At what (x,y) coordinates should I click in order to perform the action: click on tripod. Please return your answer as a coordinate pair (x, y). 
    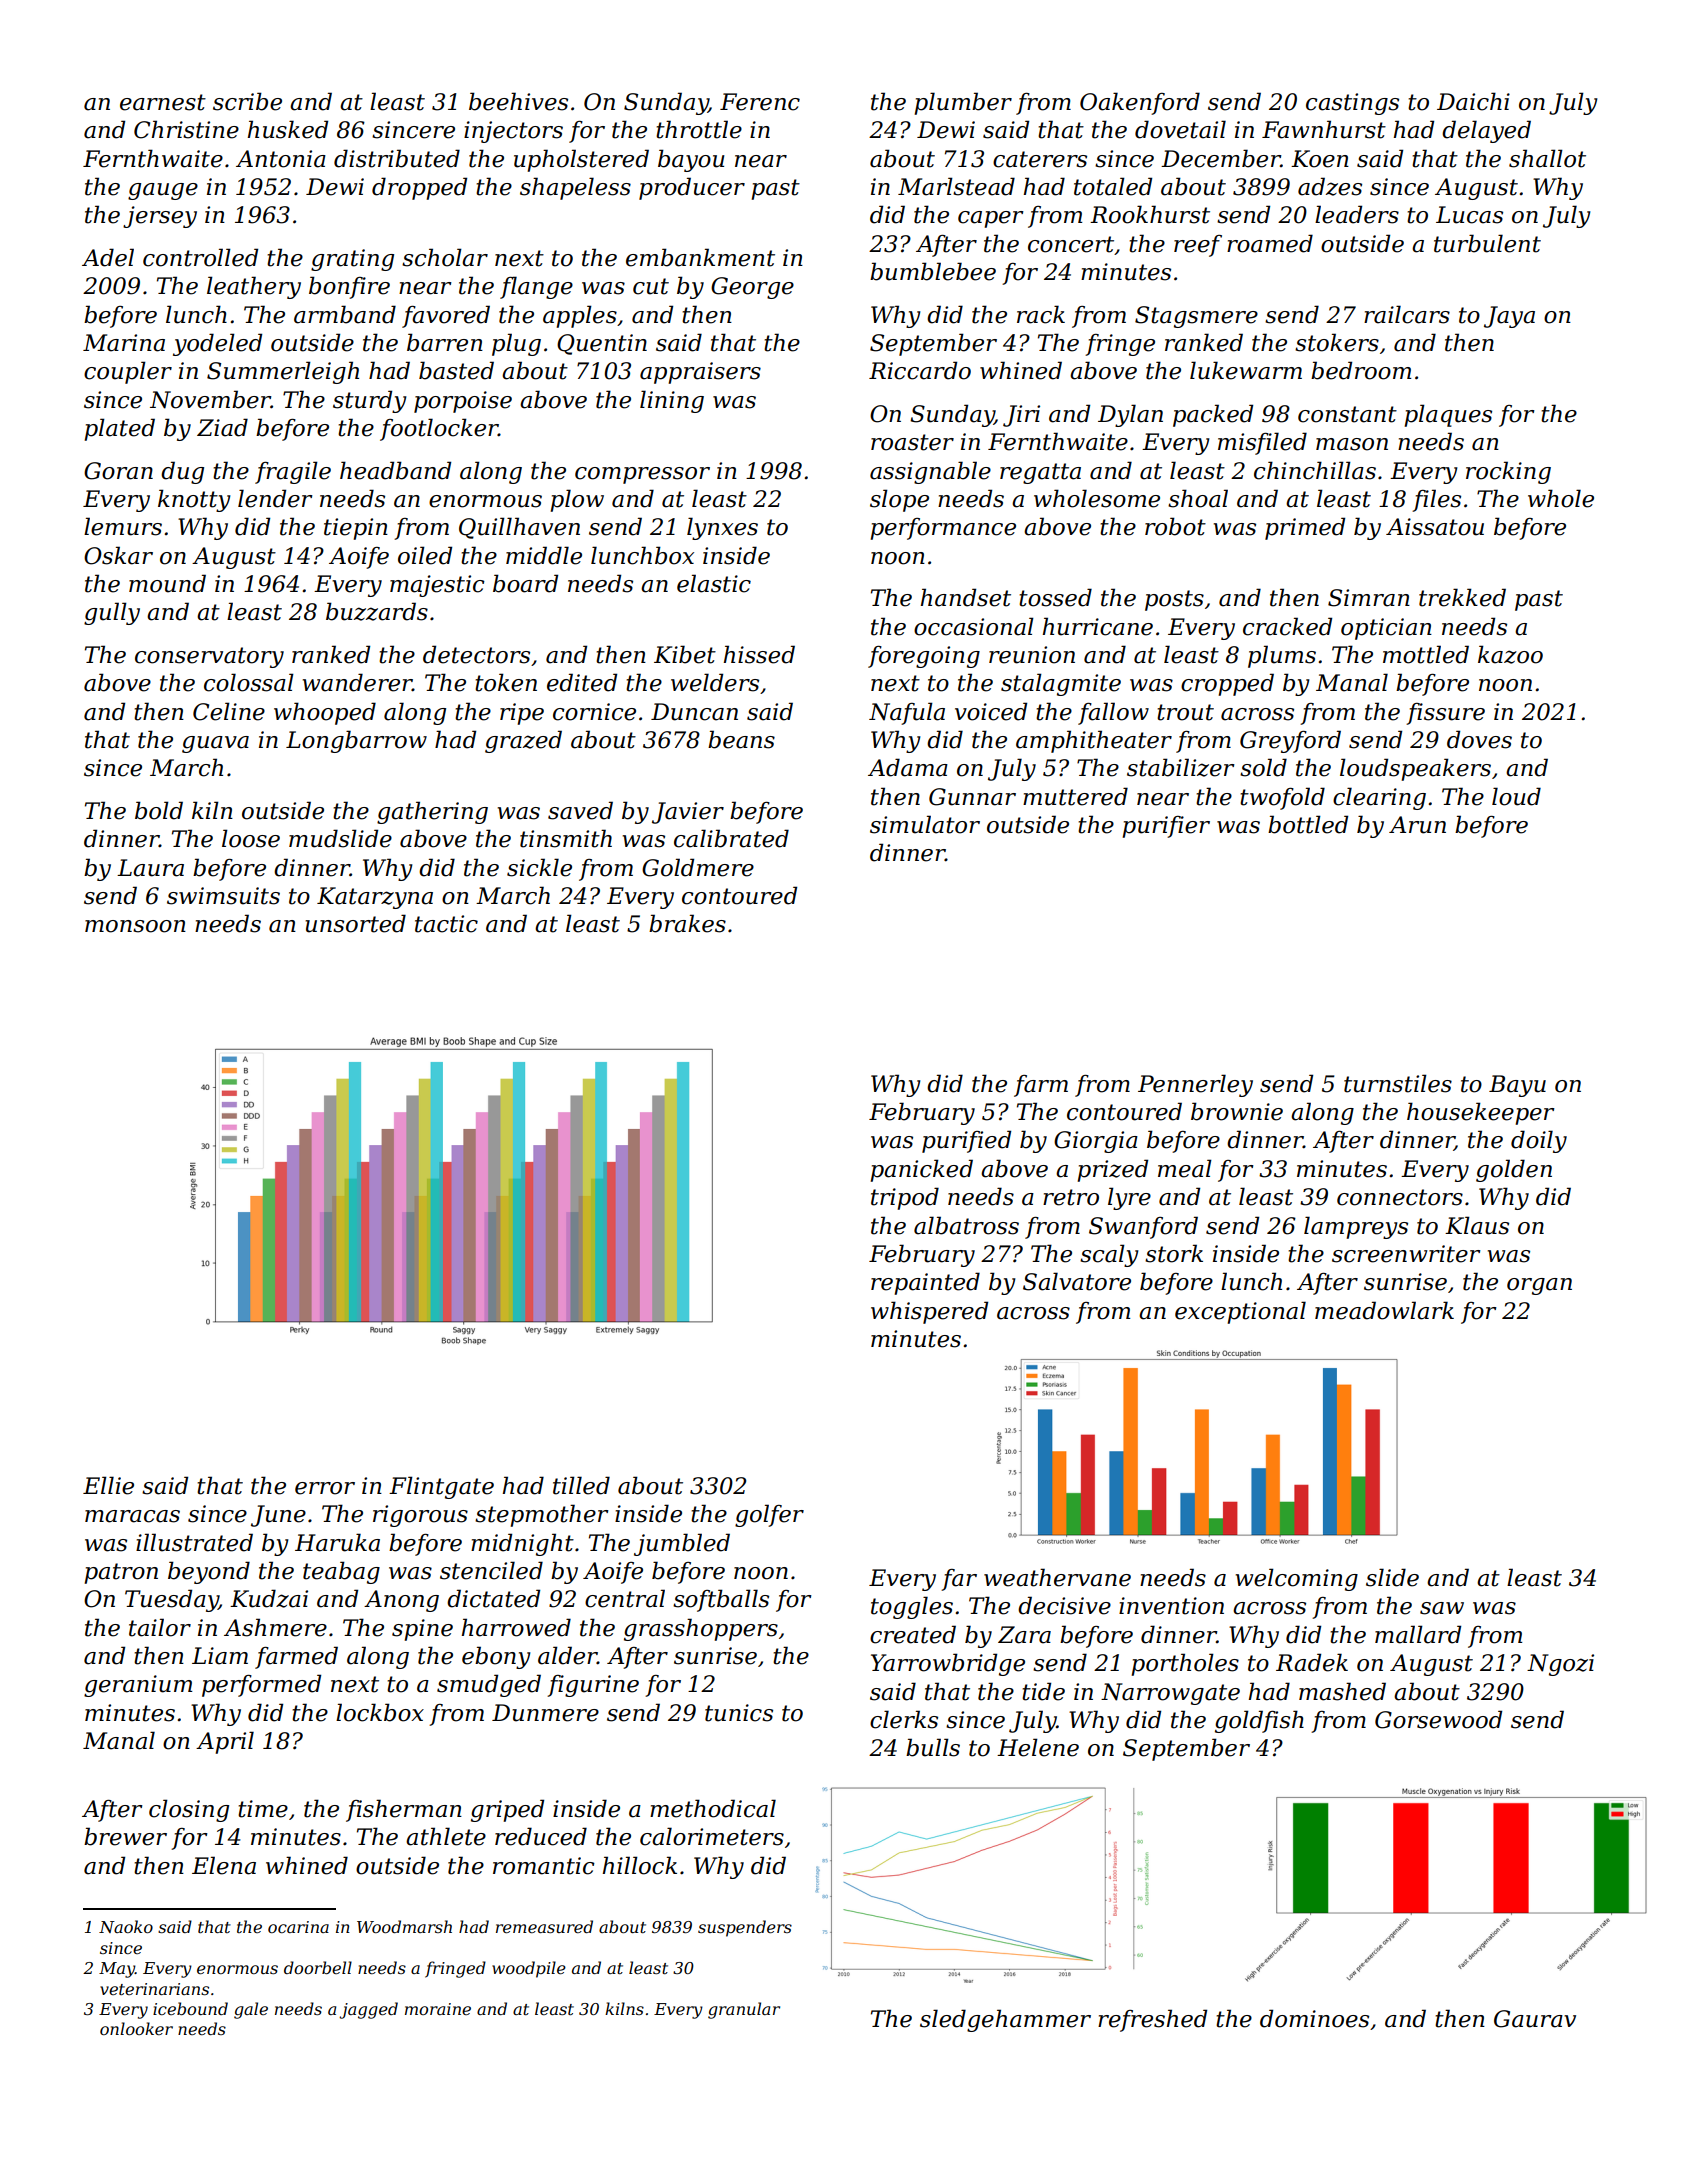
    Looking at the image, I should click on (905, 1198).
